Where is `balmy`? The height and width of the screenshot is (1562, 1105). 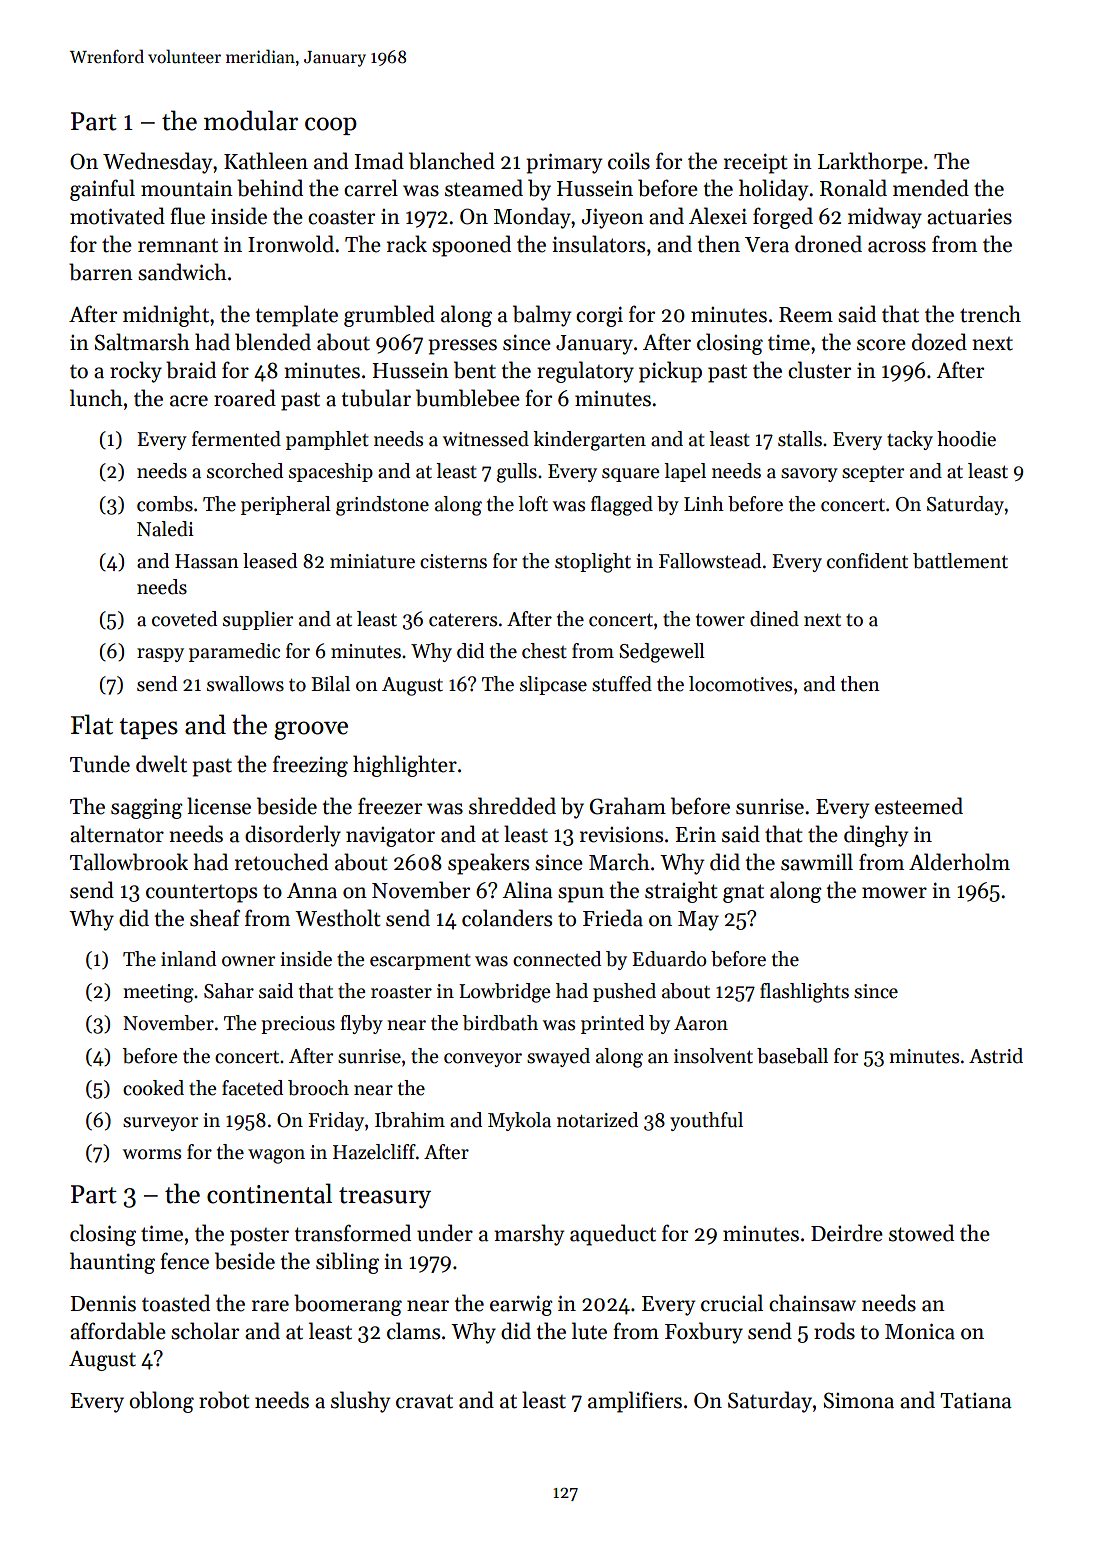
balmy is located at coordinates (542, 316).
